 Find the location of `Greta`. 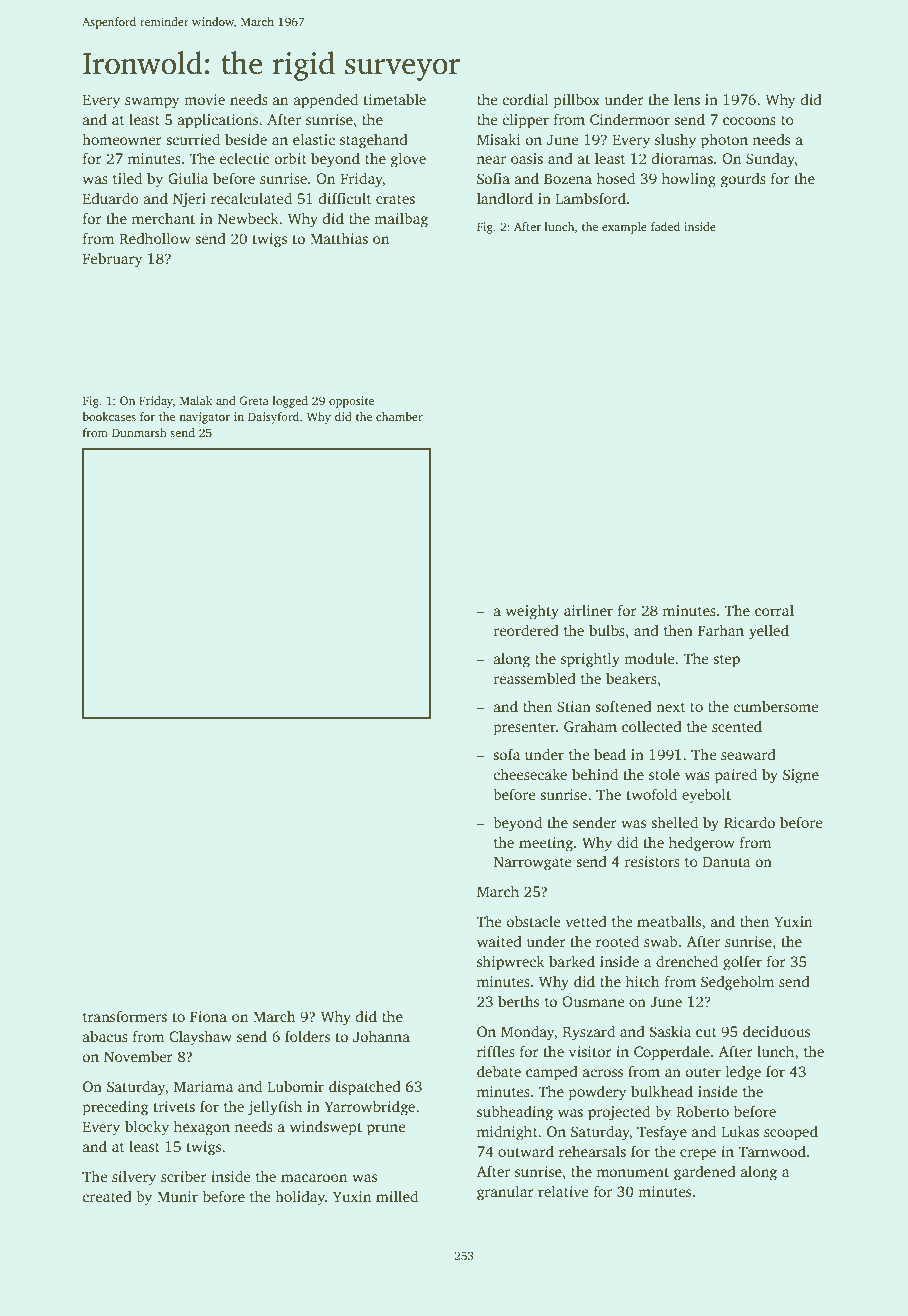

Greta is located at coordinates (254, 400).
